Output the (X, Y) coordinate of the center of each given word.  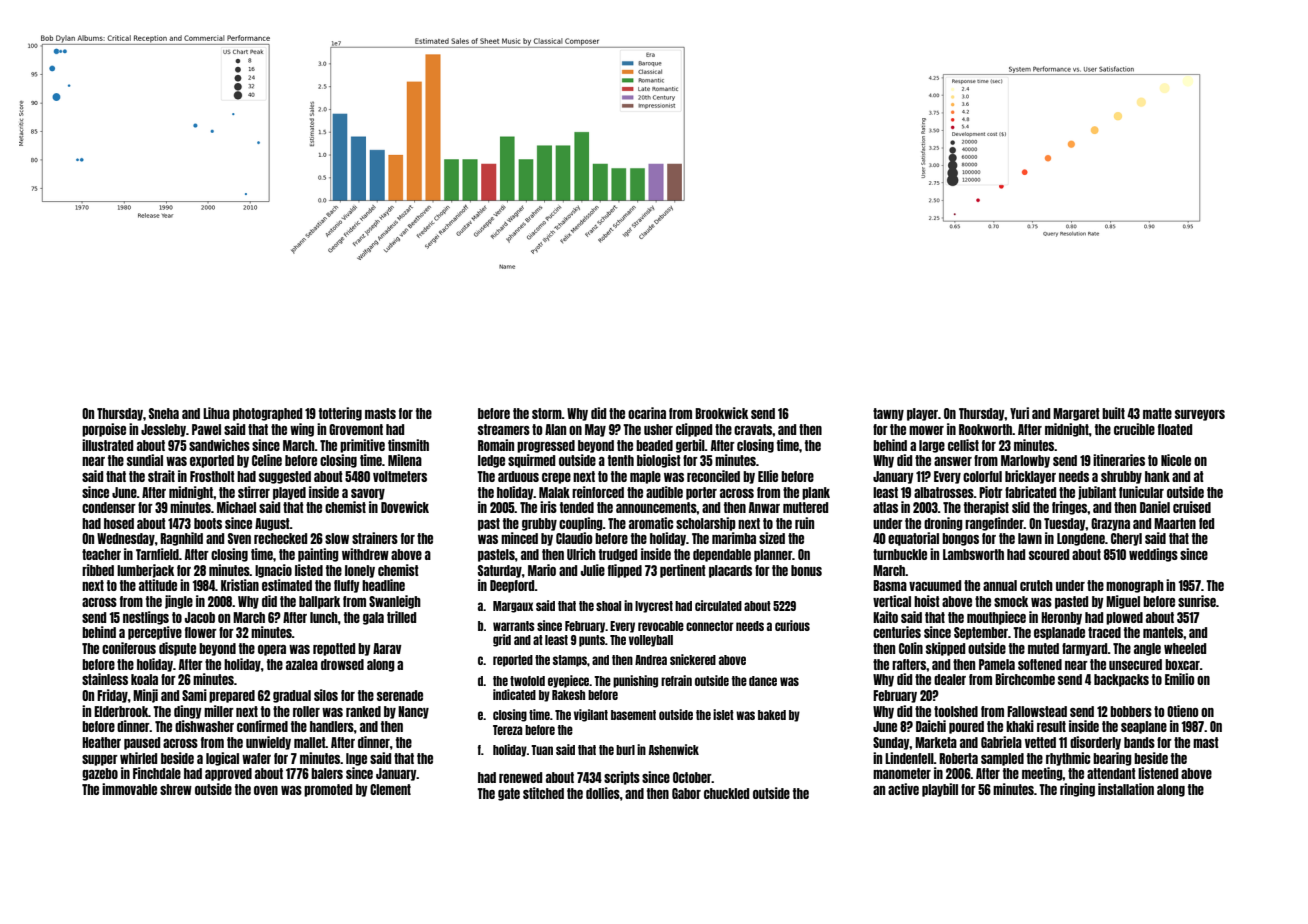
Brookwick (721, 413)
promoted (328, 790)
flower (201, 632)
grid (502, 640)
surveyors (1200, 415)
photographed (267, 414)
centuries (897, 632)
